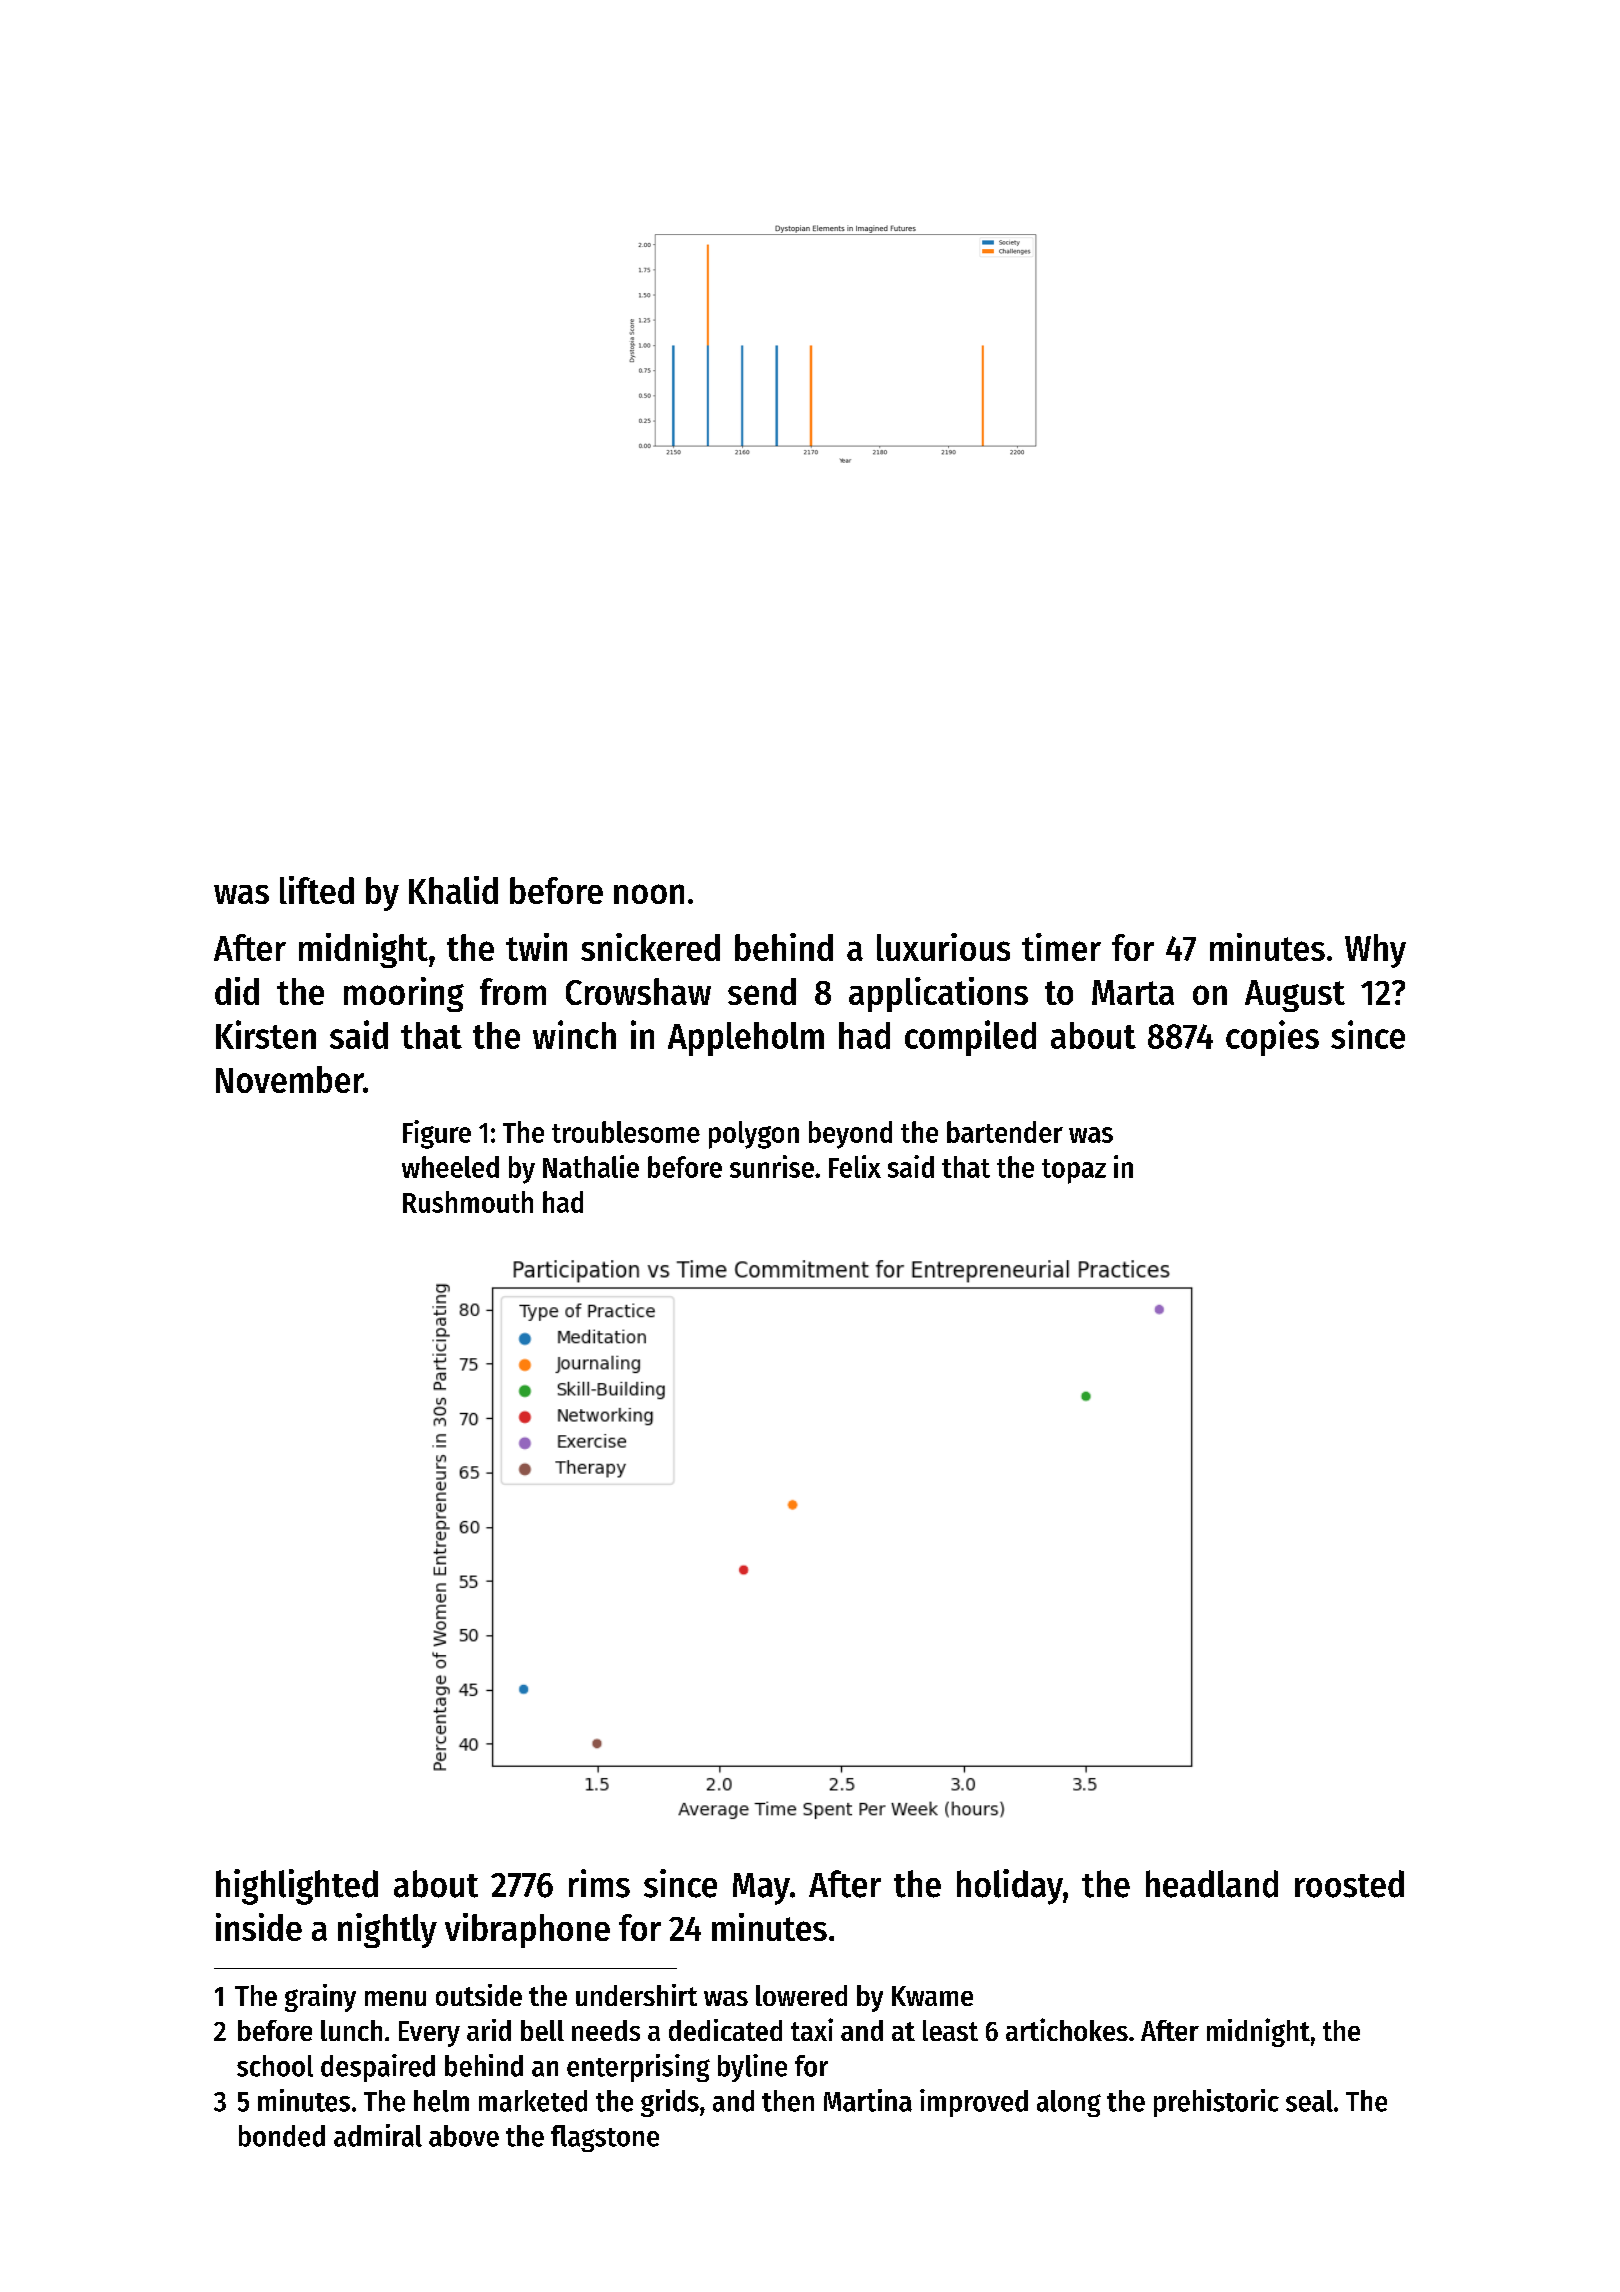 The width and height of the document is (1620, 2292). What do you see at coordinates (297, 1887) in the document?
I see `highlighted` at bounding box center [297, 1887].
